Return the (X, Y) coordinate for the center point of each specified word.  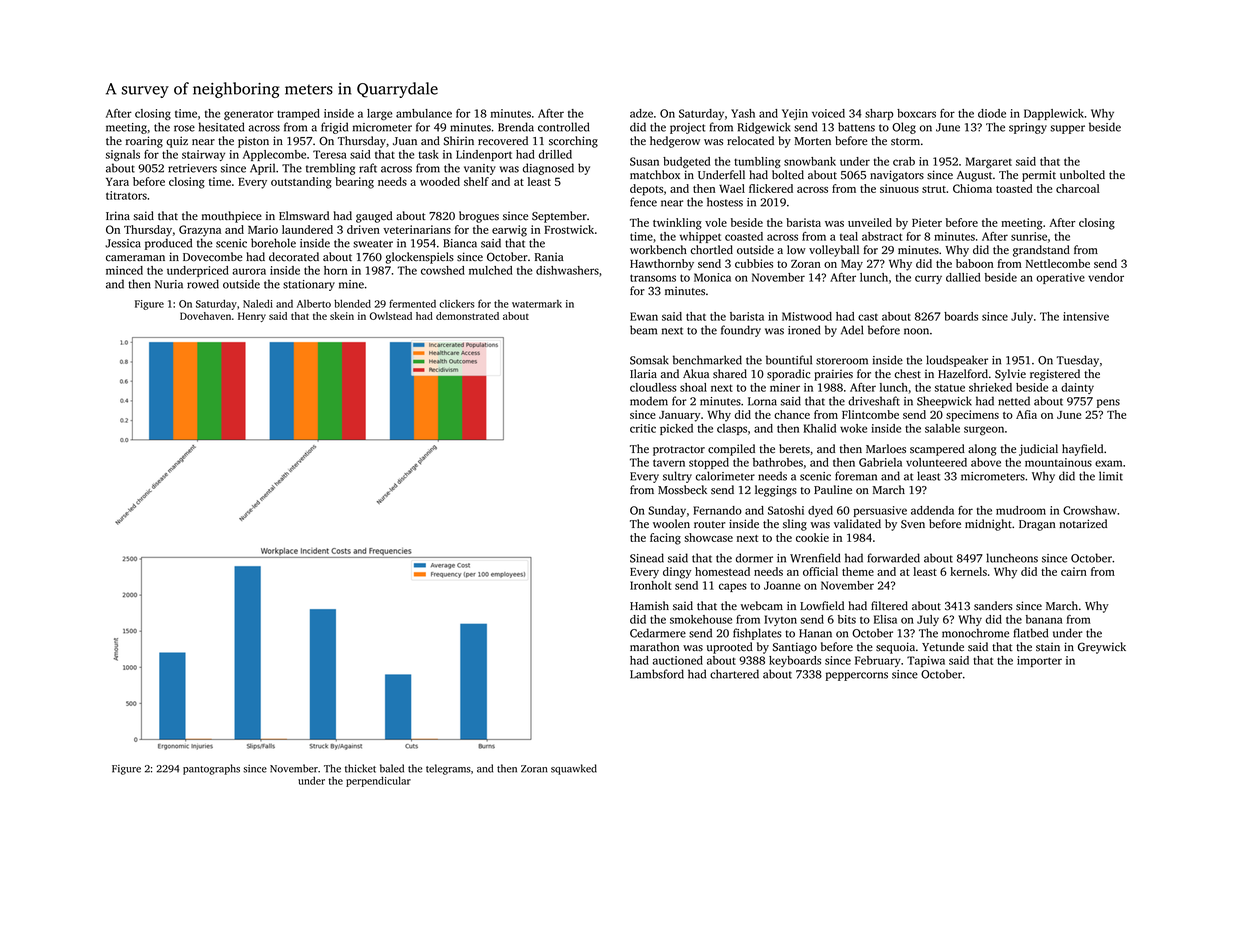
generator (249, 115)
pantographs (211, 769)
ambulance (424, 113)
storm (905, 142)
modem (649, 401)
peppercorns (857, 676)
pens (1108, 403)
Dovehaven (205, 316)
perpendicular (378, 781)
